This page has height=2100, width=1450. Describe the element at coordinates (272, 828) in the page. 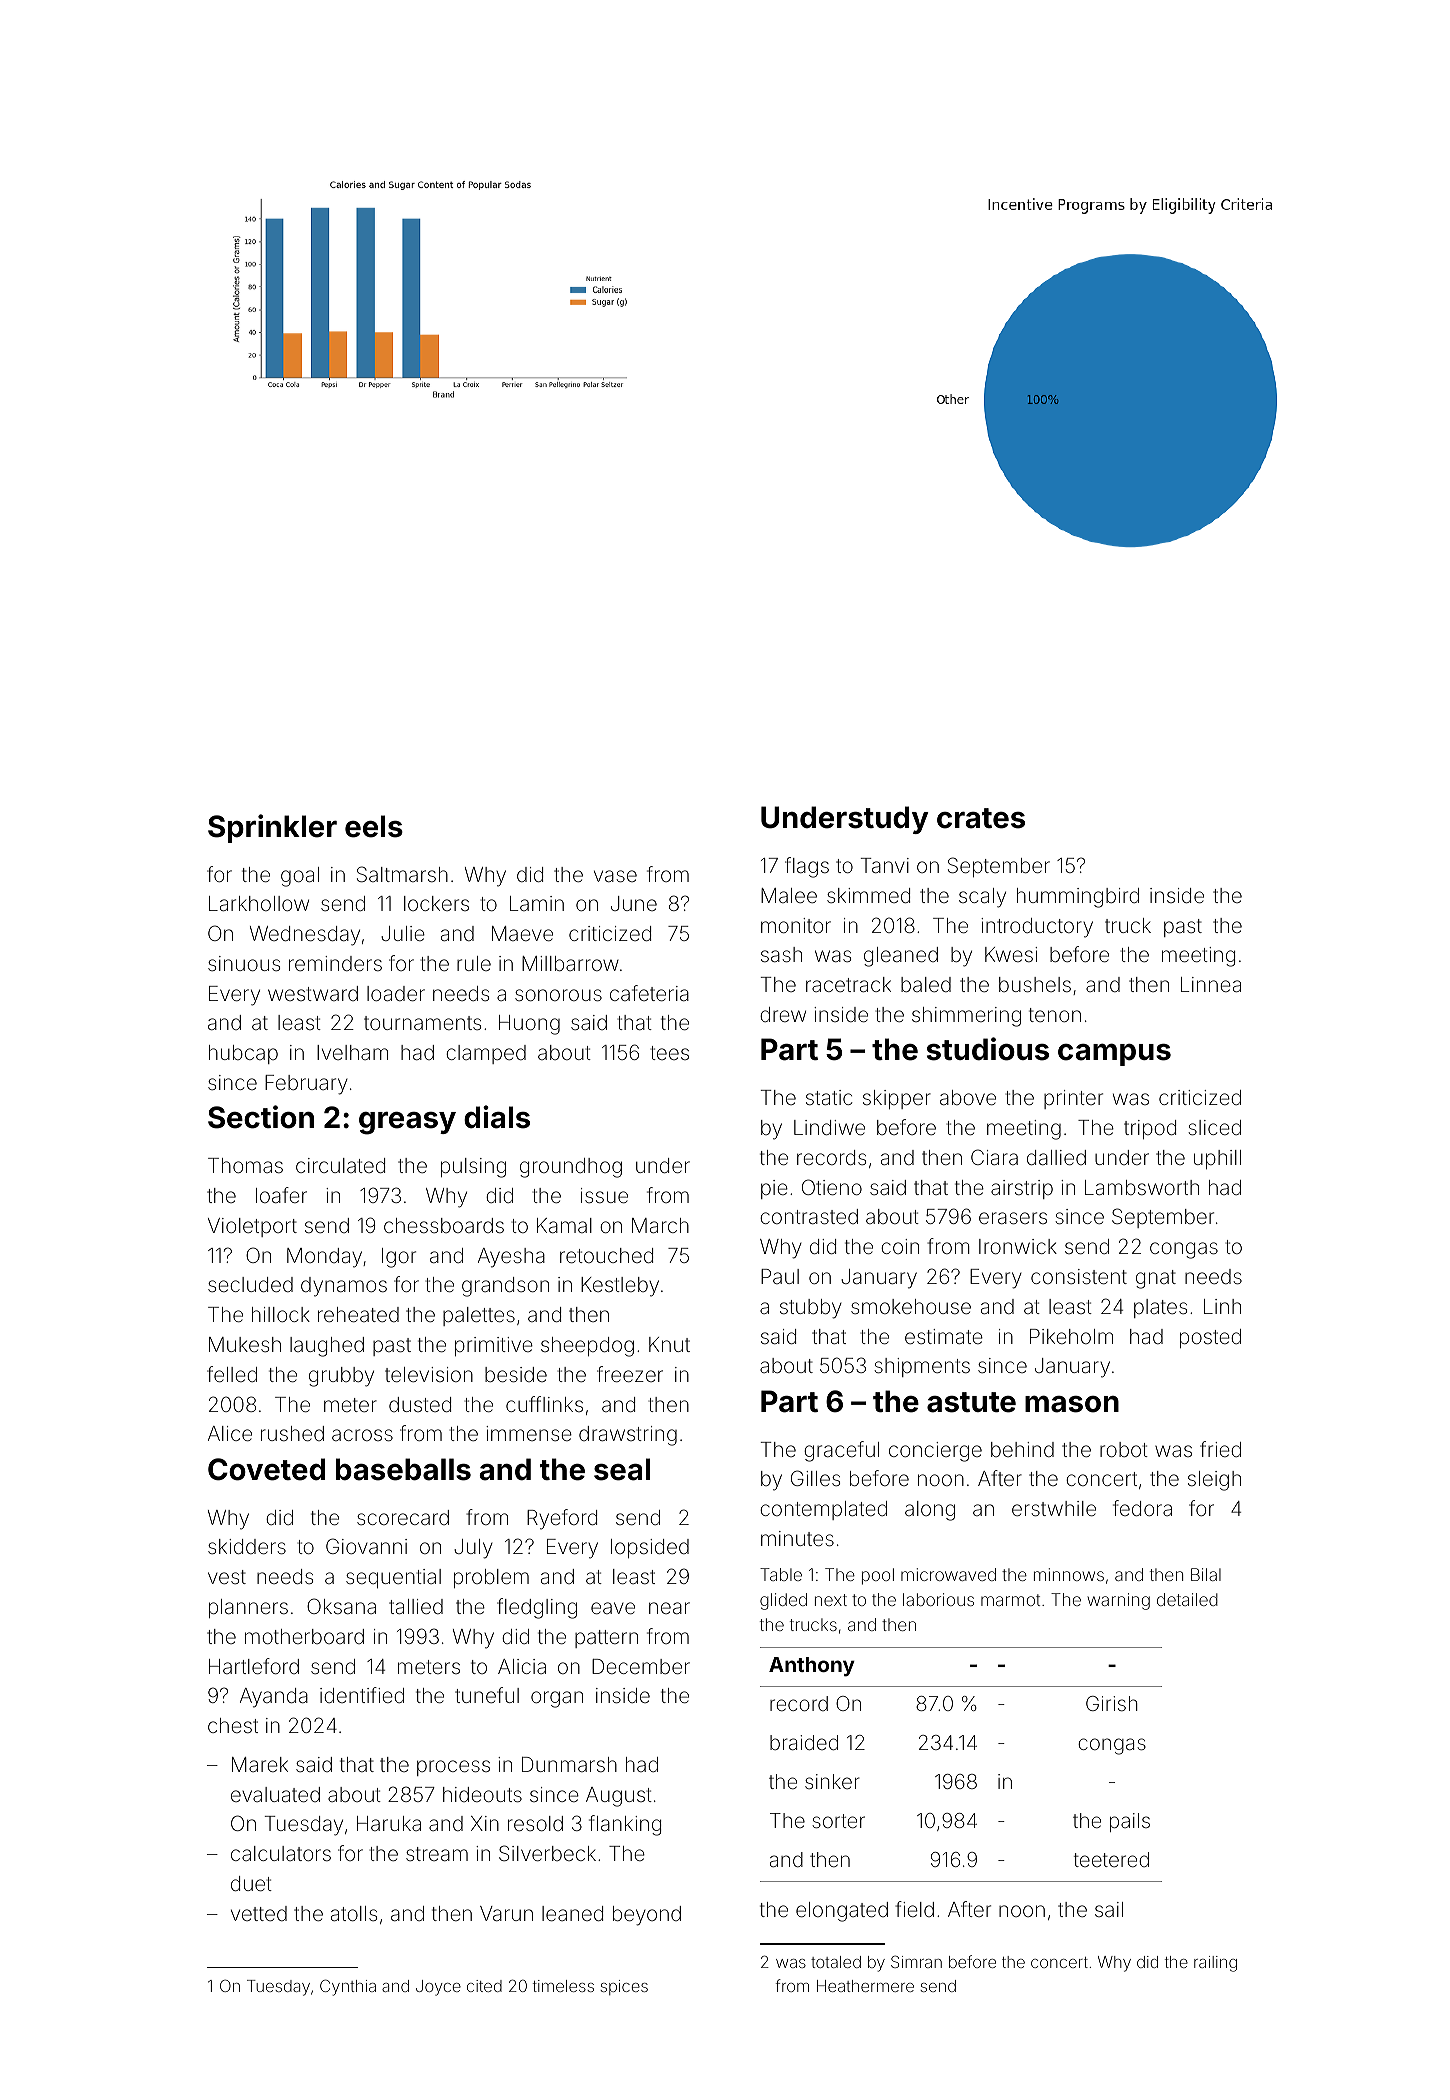

I see `Sprinkler` at that location.
